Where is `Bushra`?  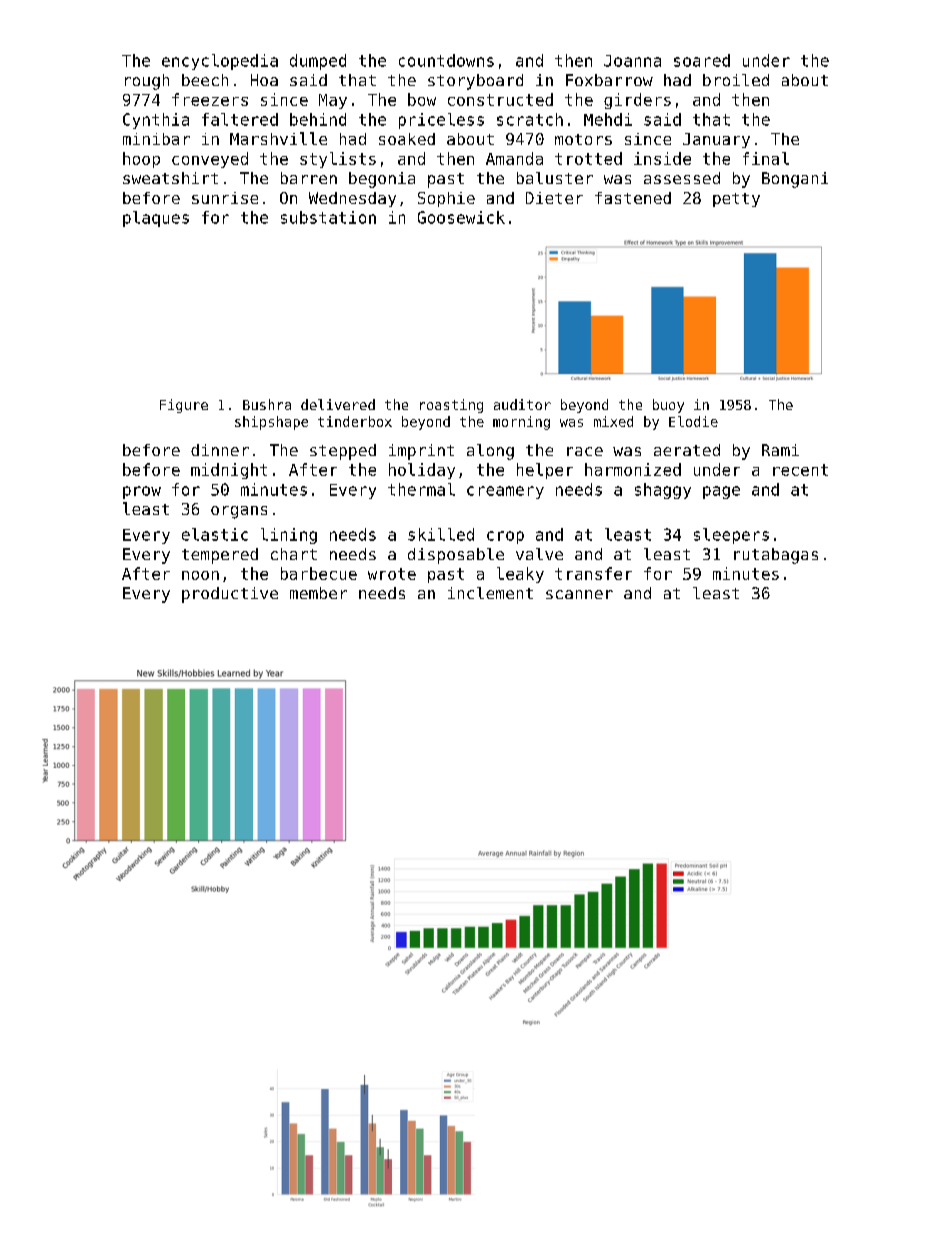
Bushra is located at coordinates (267, 404).
